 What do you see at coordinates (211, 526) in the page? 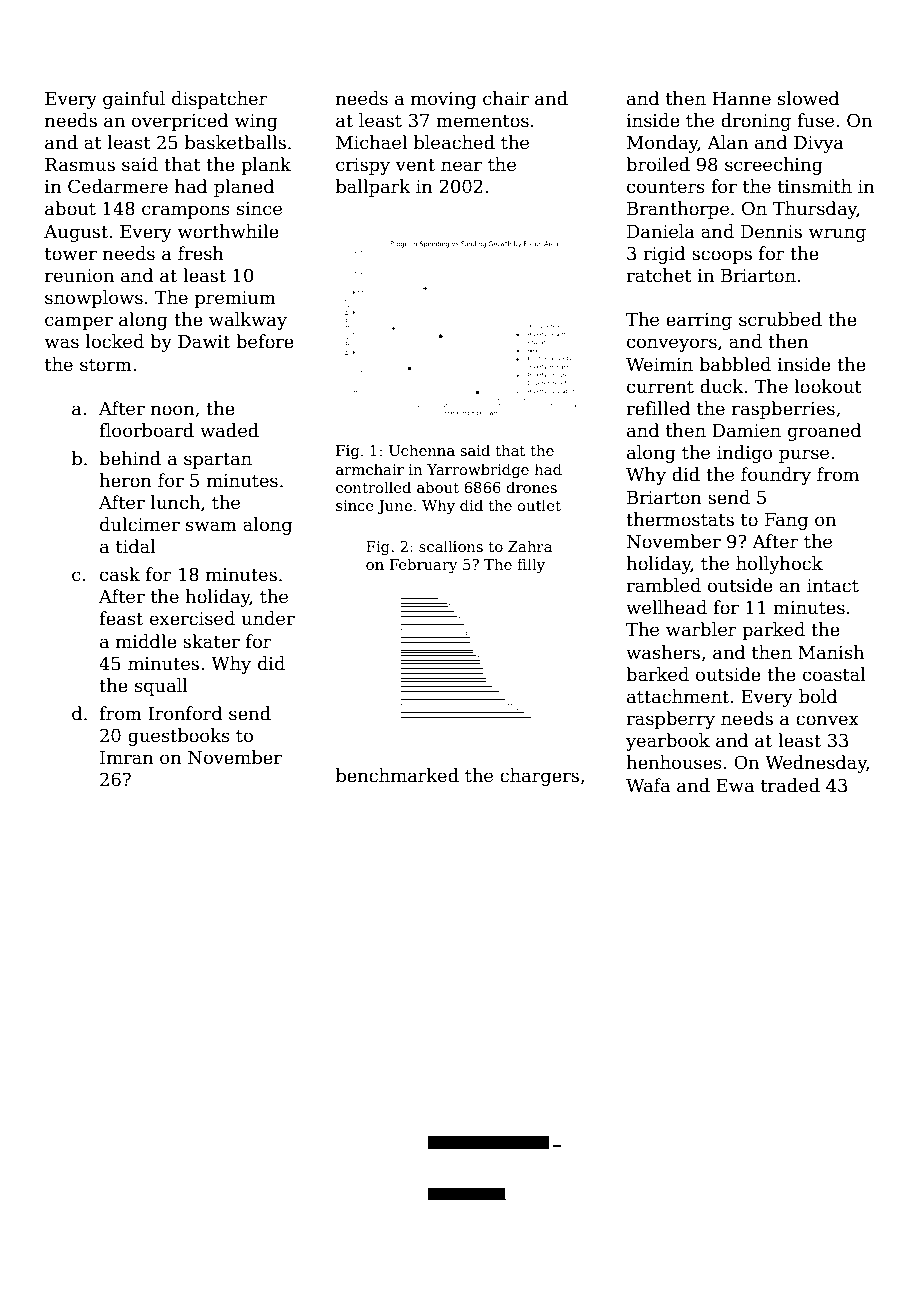
I see `swam` at bounding box center [211, 526].
